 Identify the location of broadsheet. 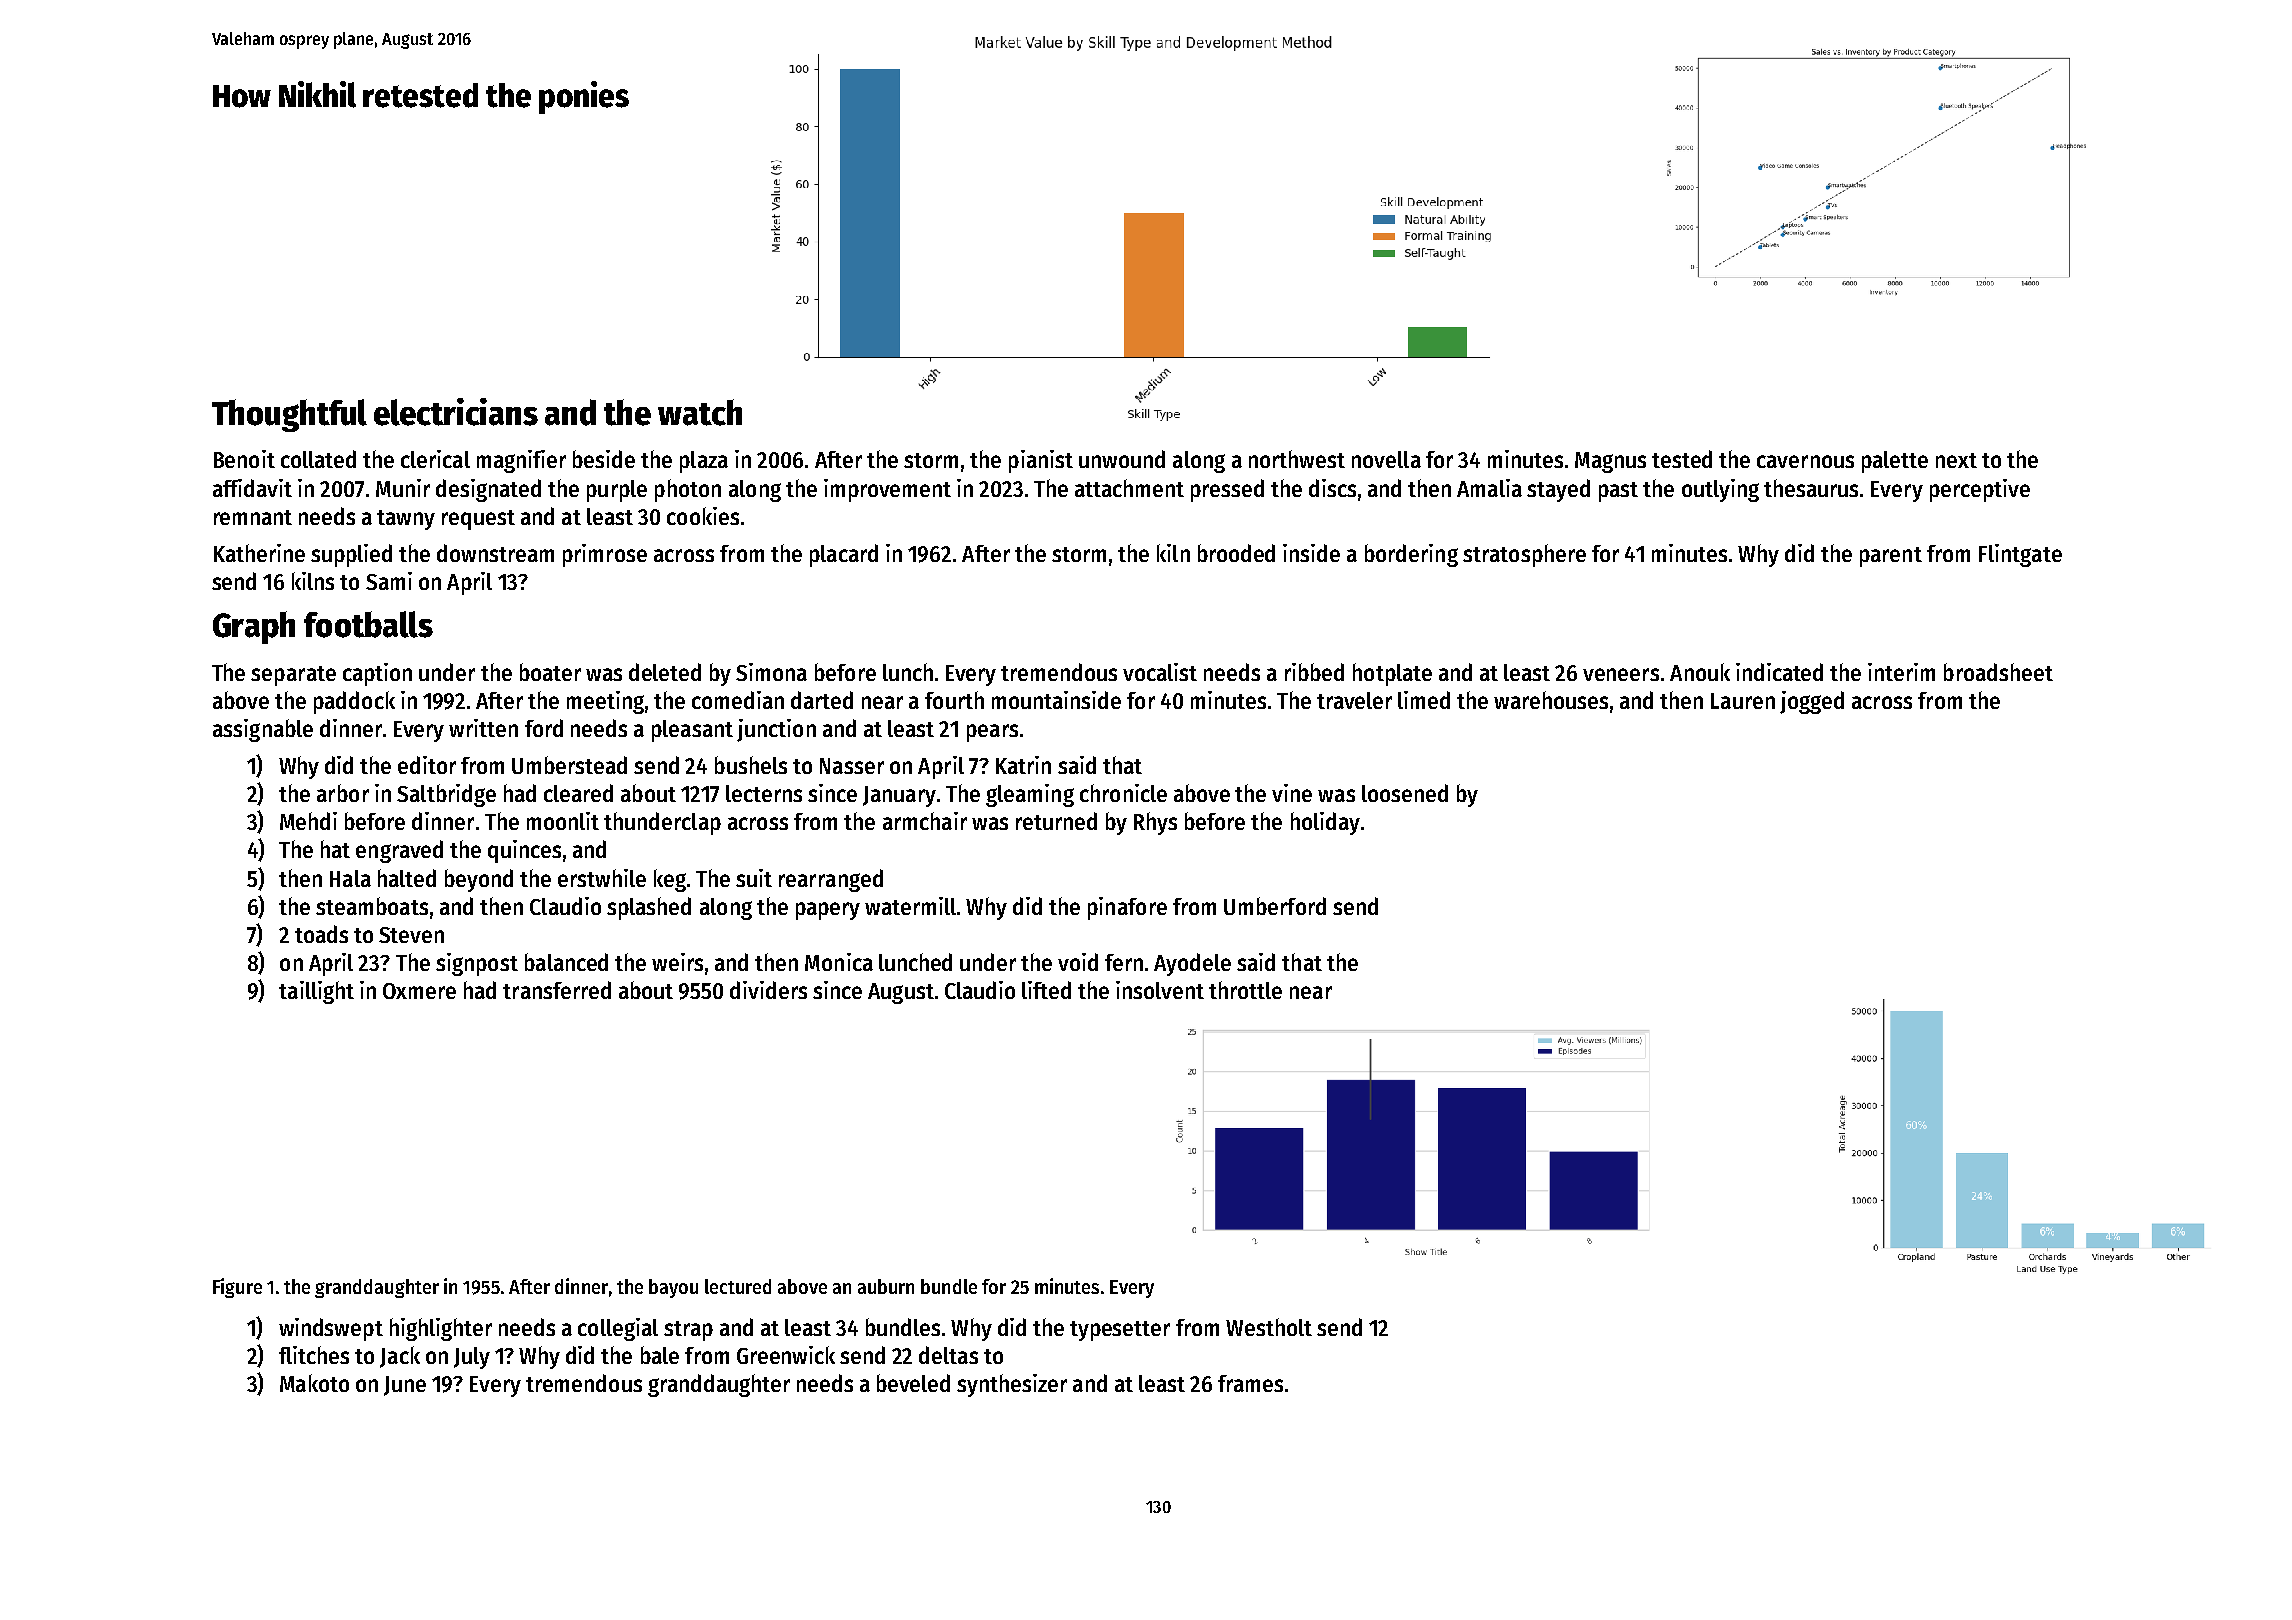
(1998, 672).
